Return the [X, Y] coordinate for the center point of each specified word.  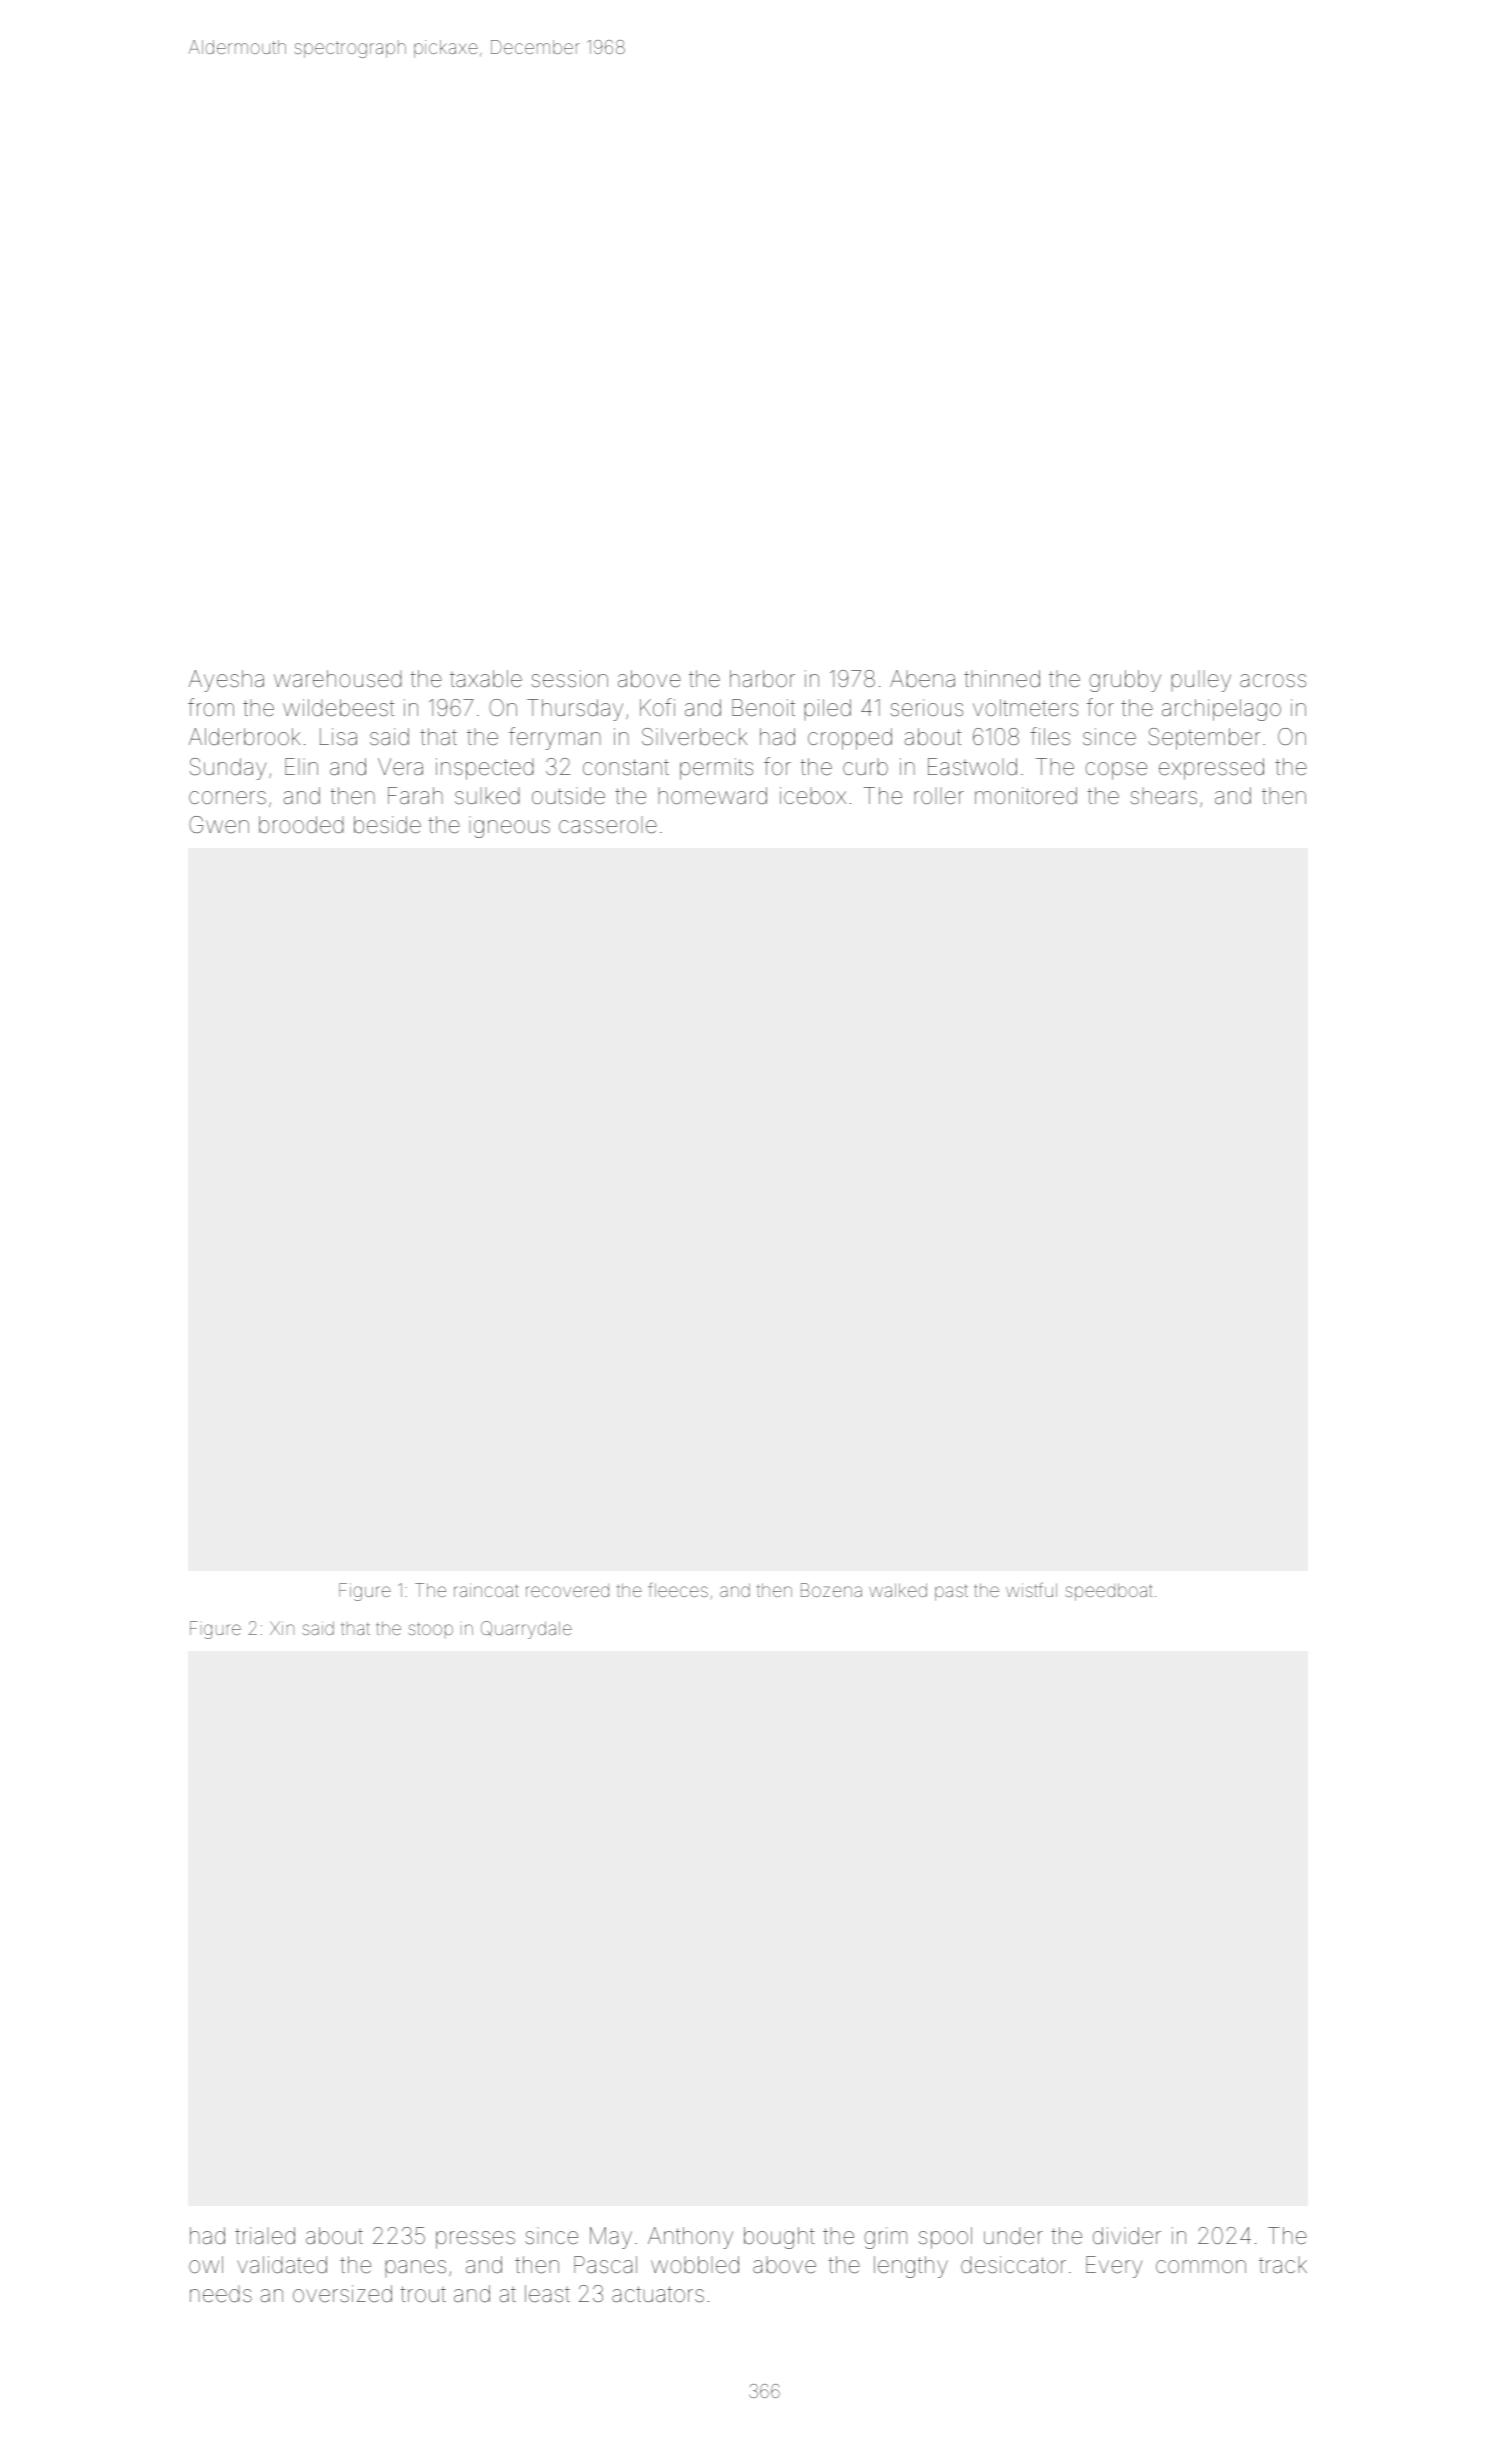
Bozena [831, 1590]
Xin [282, 1628]
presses [475, 2240]
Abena [922, 679]
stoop [431, 1630]
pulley [1201, 681]
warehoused [338, 679]
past [951, 1592]
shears [1163, 796]
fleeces [678, 1590]
